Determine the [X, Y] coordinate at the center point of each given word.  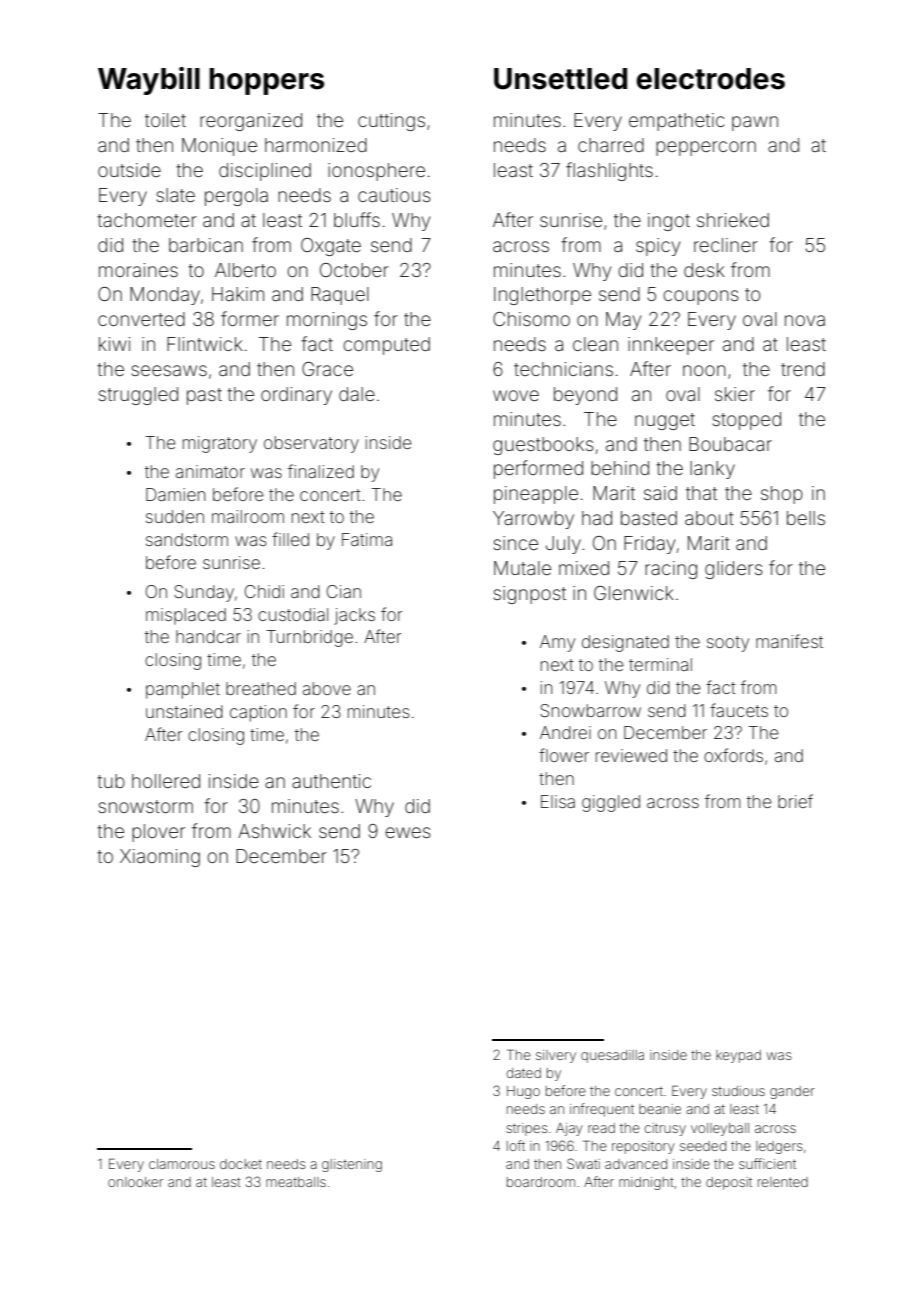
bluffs [357, 219]
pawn [755, 123]
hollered [166, 781]
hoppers [266, 81]
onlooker [135, 1182]
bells [806, 518]
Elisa [558, 801]
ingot [669, 222]
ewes [408, 832]
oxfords [733, 755]
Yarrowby [533, 520]
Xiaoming [160, 858]
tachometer [147, 220]
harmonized [316, 145]
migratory [220, 444]
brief [795, 801]
